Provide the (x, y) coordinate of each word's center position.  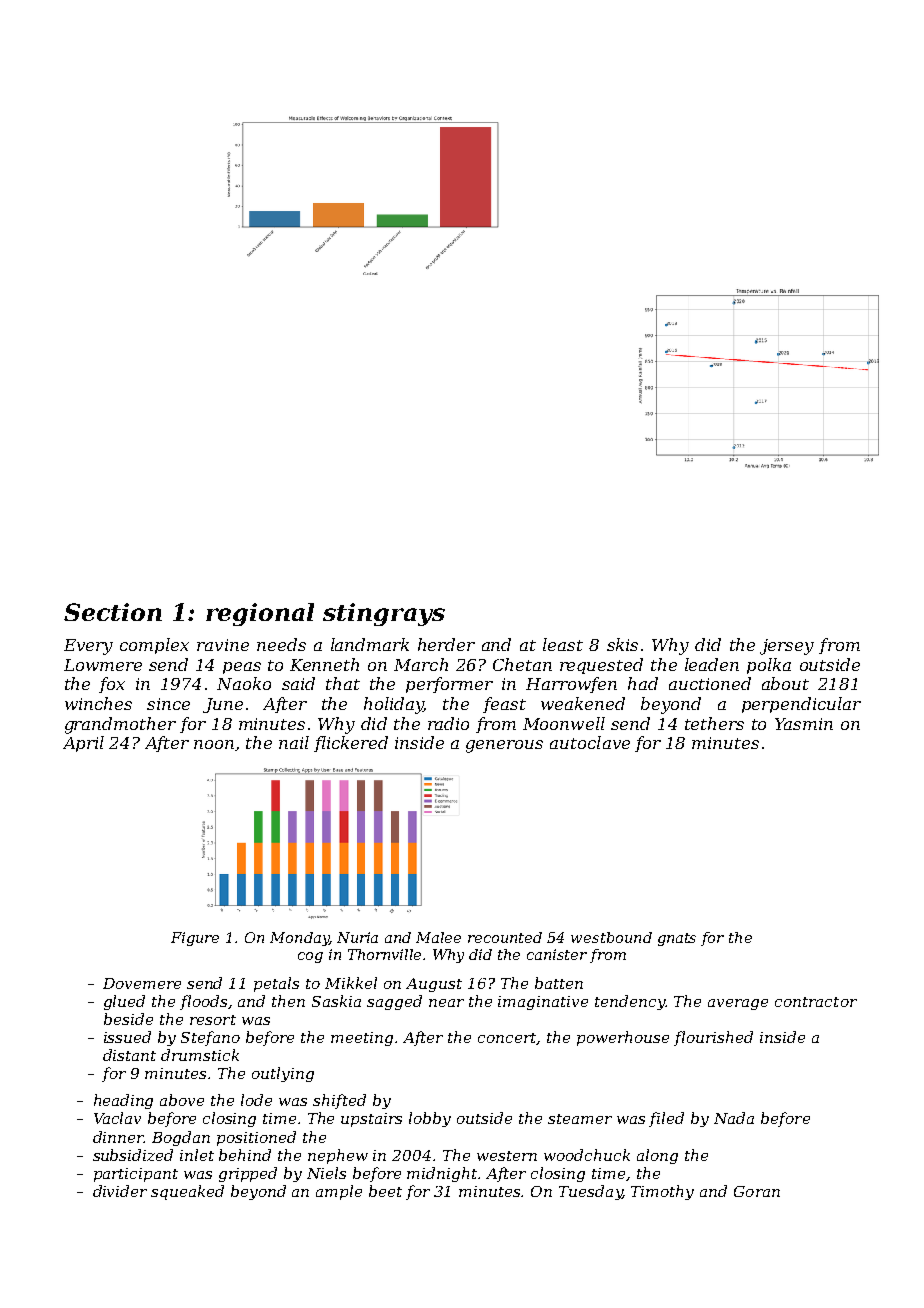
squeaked (187, 1192)
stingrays (384, 614)
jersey (787, 647)
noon (214, 744)
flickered (351, 744)
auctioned (710, 683)
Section (113, 612)
